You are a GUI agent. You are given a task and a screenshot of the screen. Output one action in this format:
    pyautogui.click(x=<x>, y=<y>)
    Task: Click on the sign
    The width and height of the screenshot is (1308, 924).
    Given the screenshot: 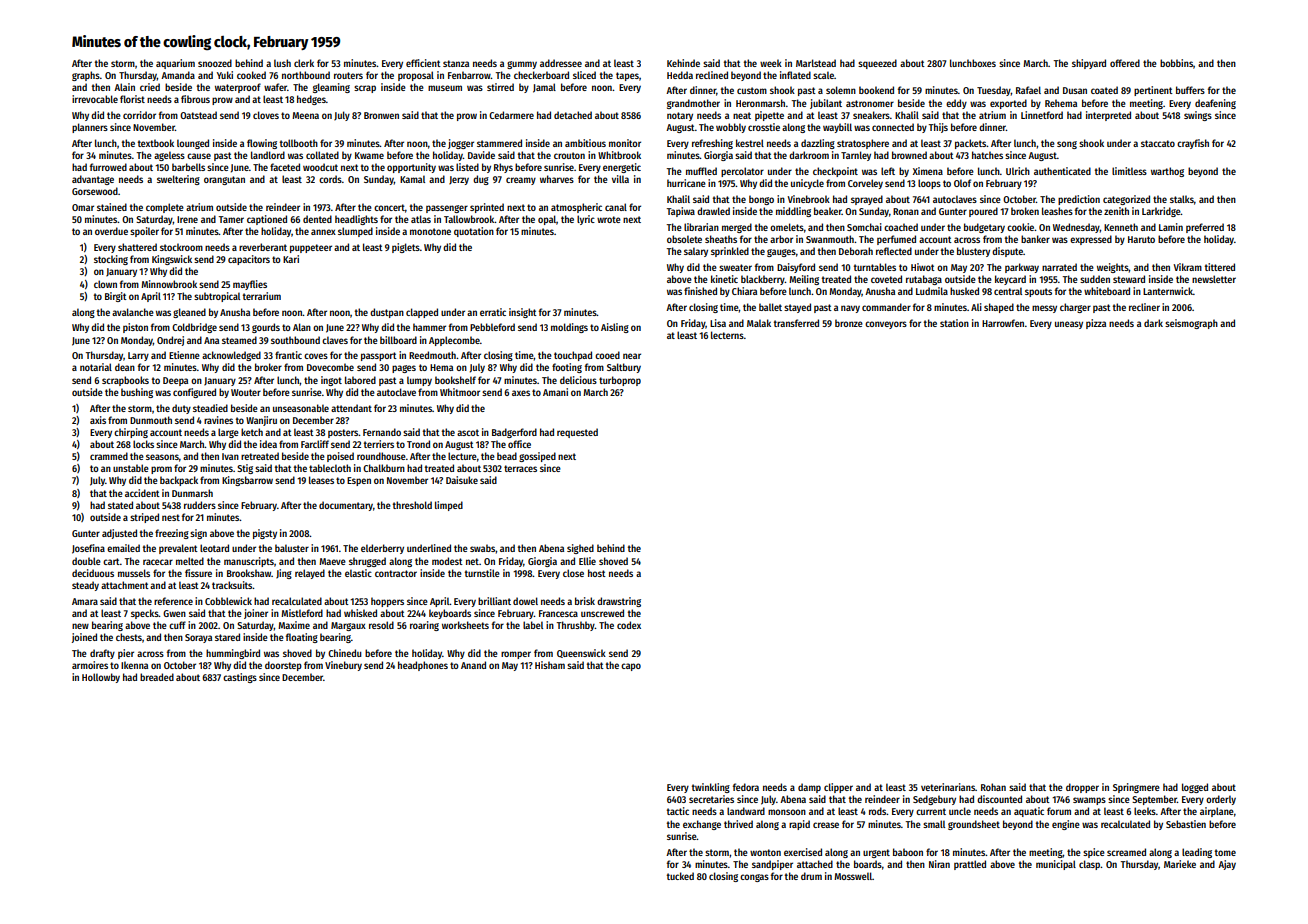 What is the action you would take?
    pyautogui.click(x=198, y=534)
